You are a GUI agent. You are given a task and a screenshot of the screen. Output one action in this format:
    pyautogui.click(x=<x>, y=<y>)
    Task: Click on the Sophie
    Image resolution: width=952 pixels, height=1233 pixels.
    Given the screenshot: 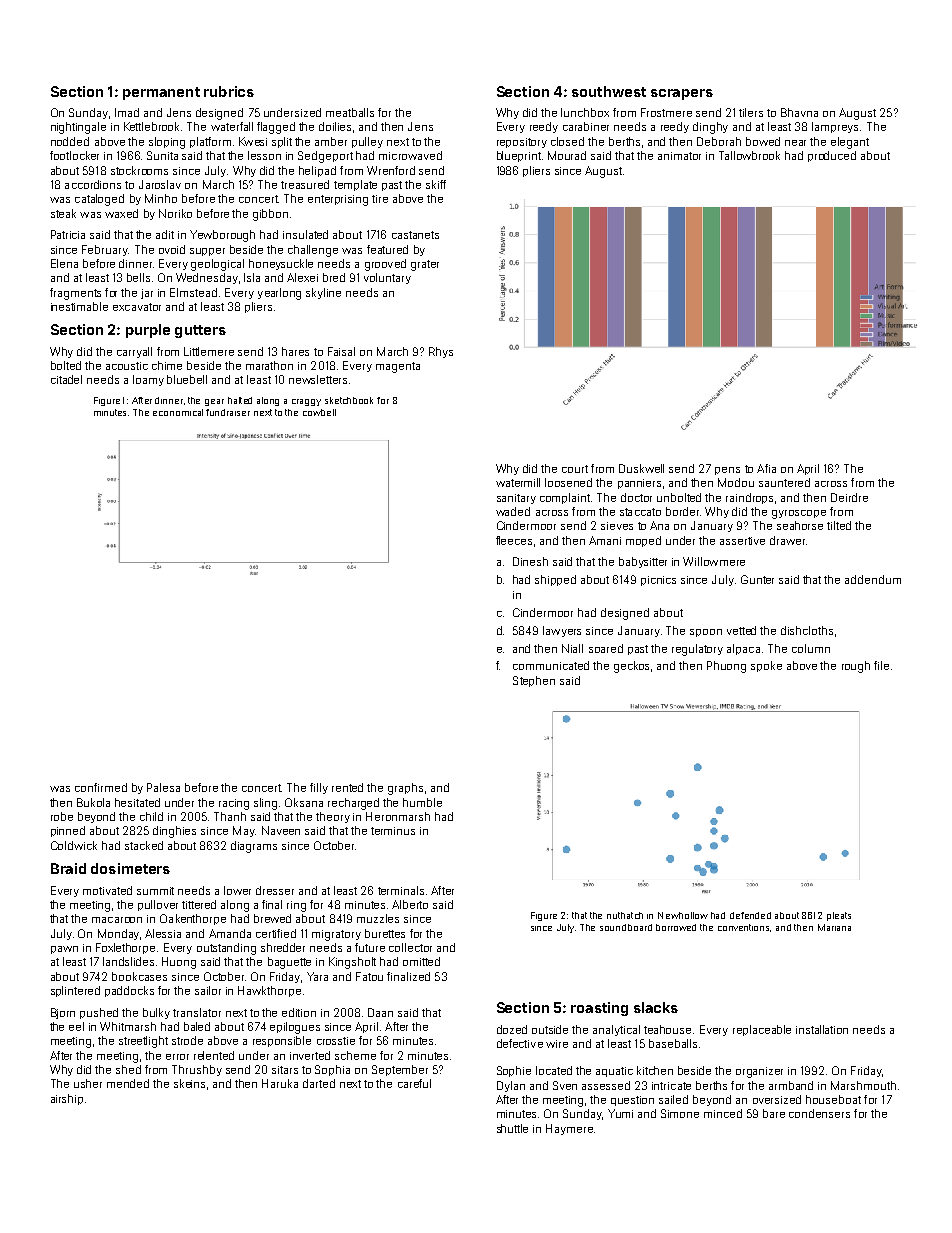 What is the action you would take?
    pyautogui.click(x=514, y=1071)
